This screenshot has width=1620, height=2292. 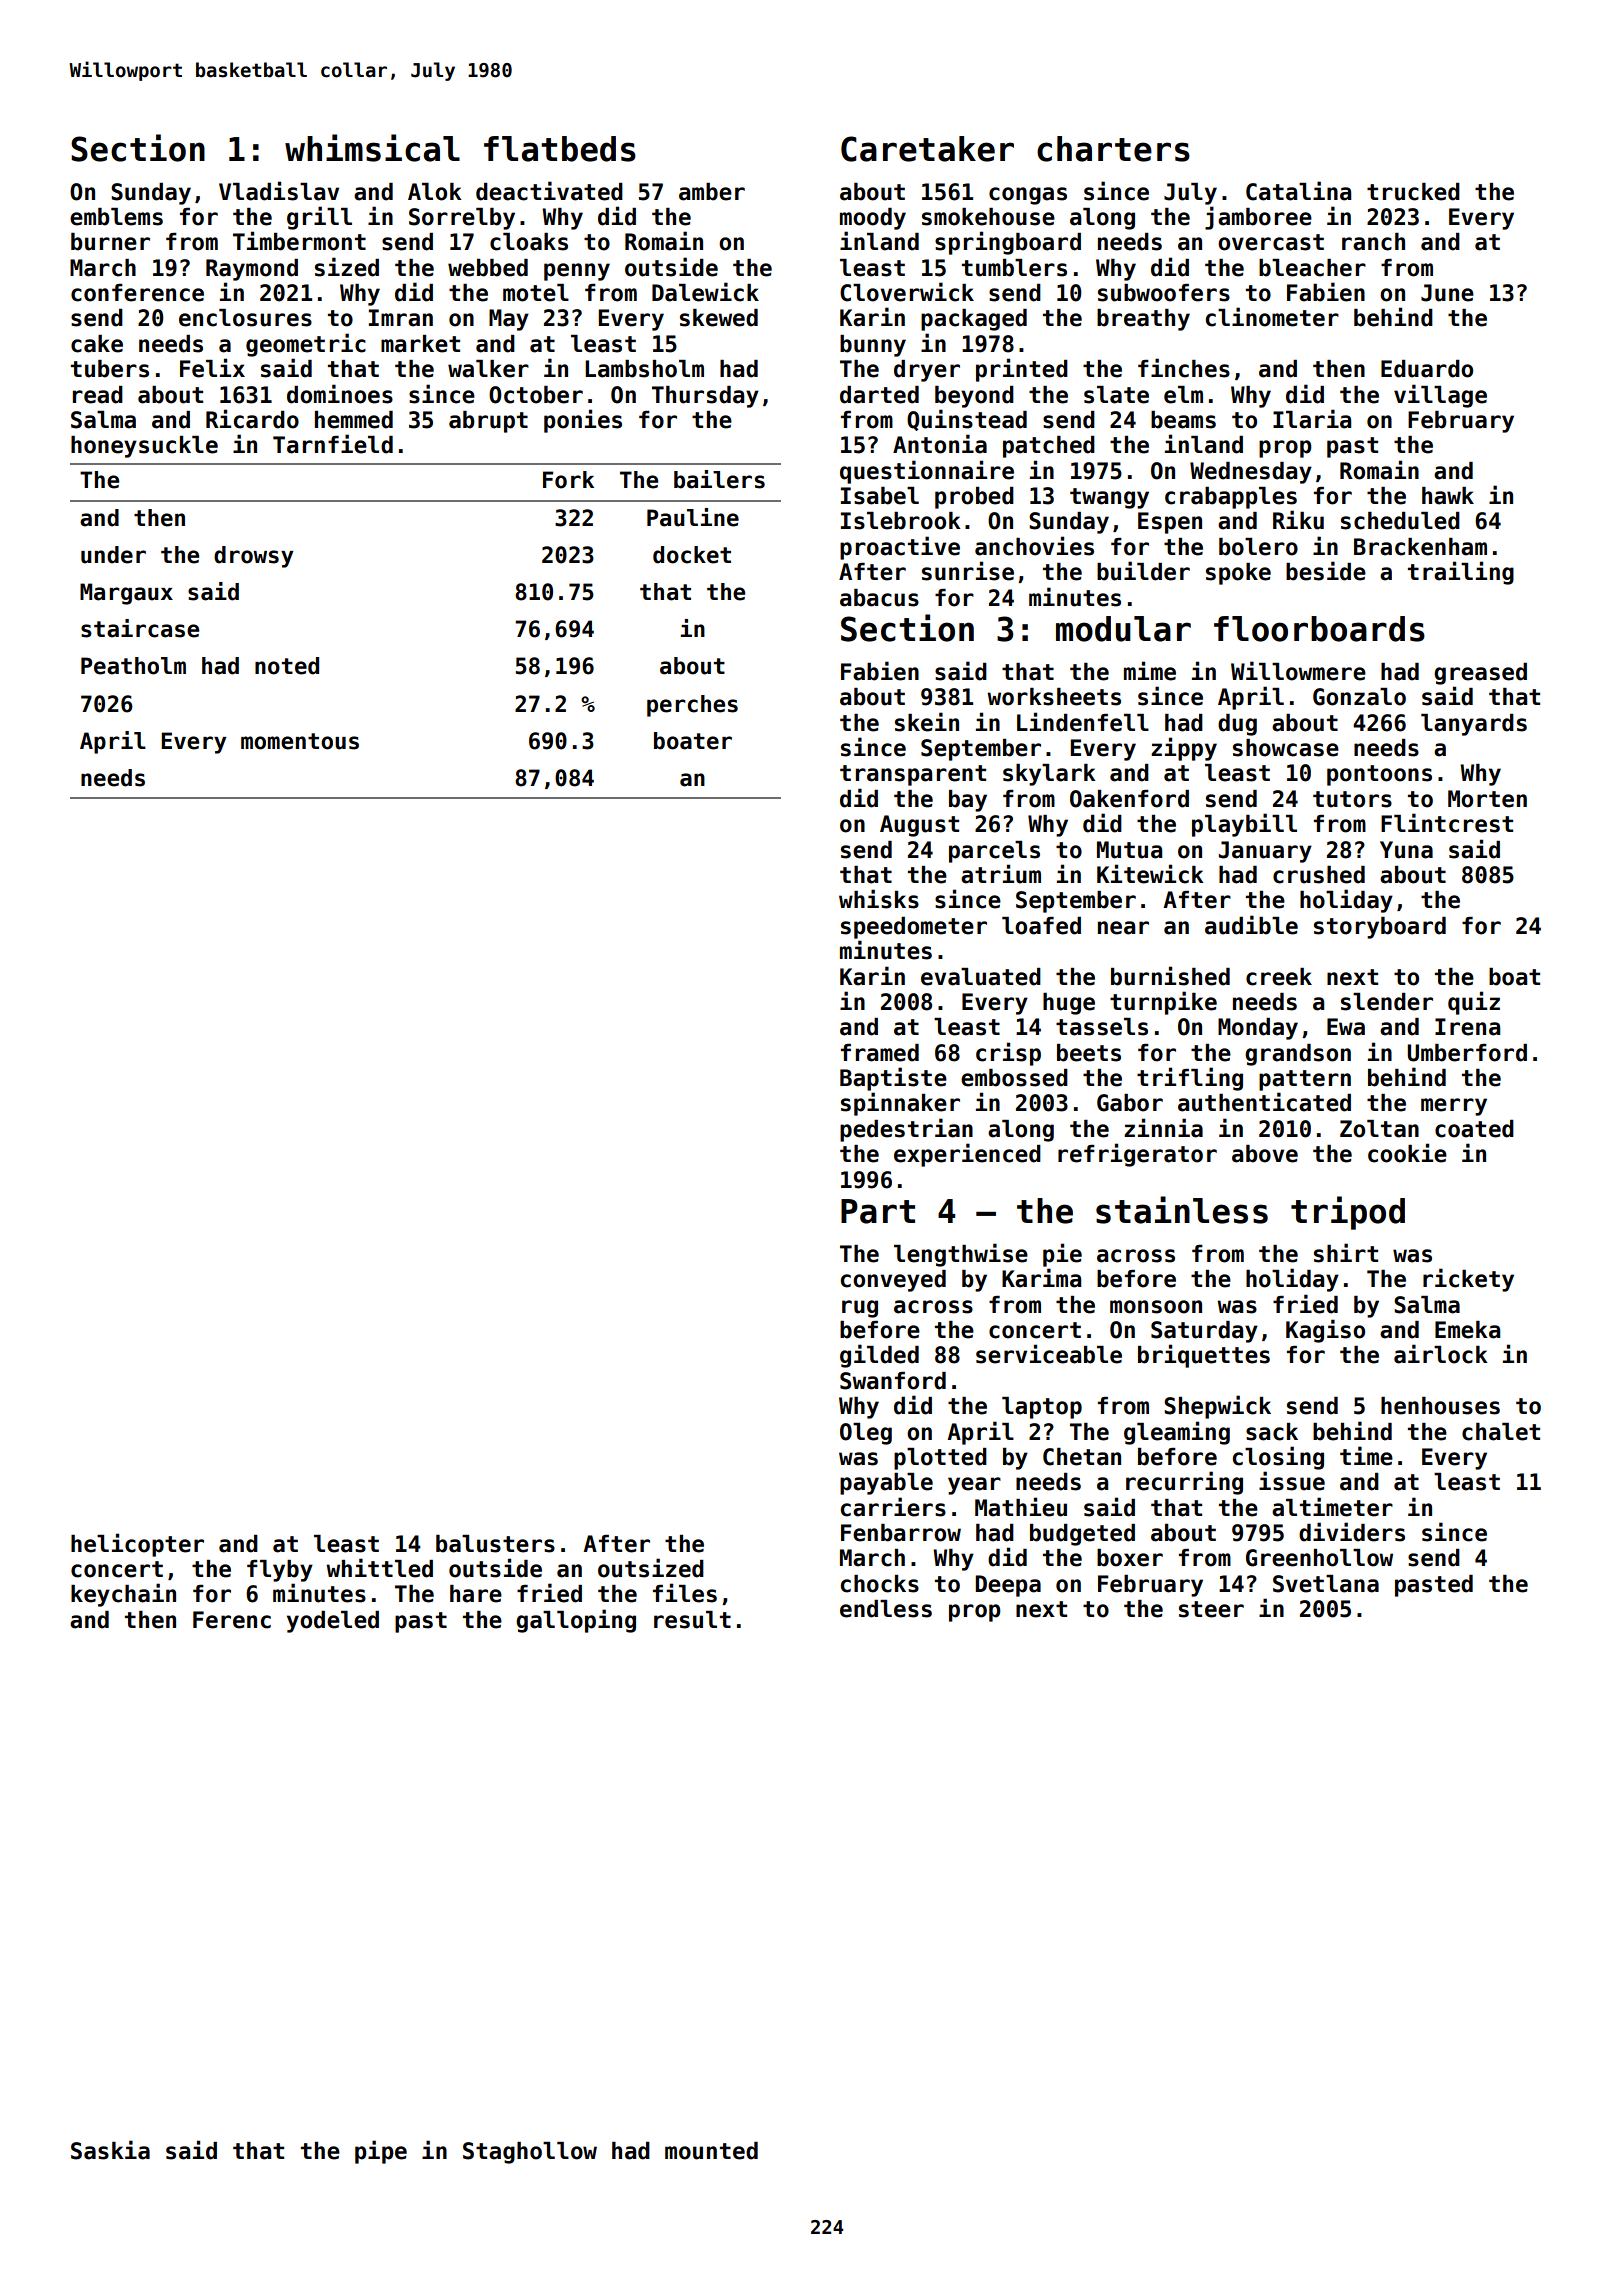 I want to click on framed, so click(x=880, y=1053).
